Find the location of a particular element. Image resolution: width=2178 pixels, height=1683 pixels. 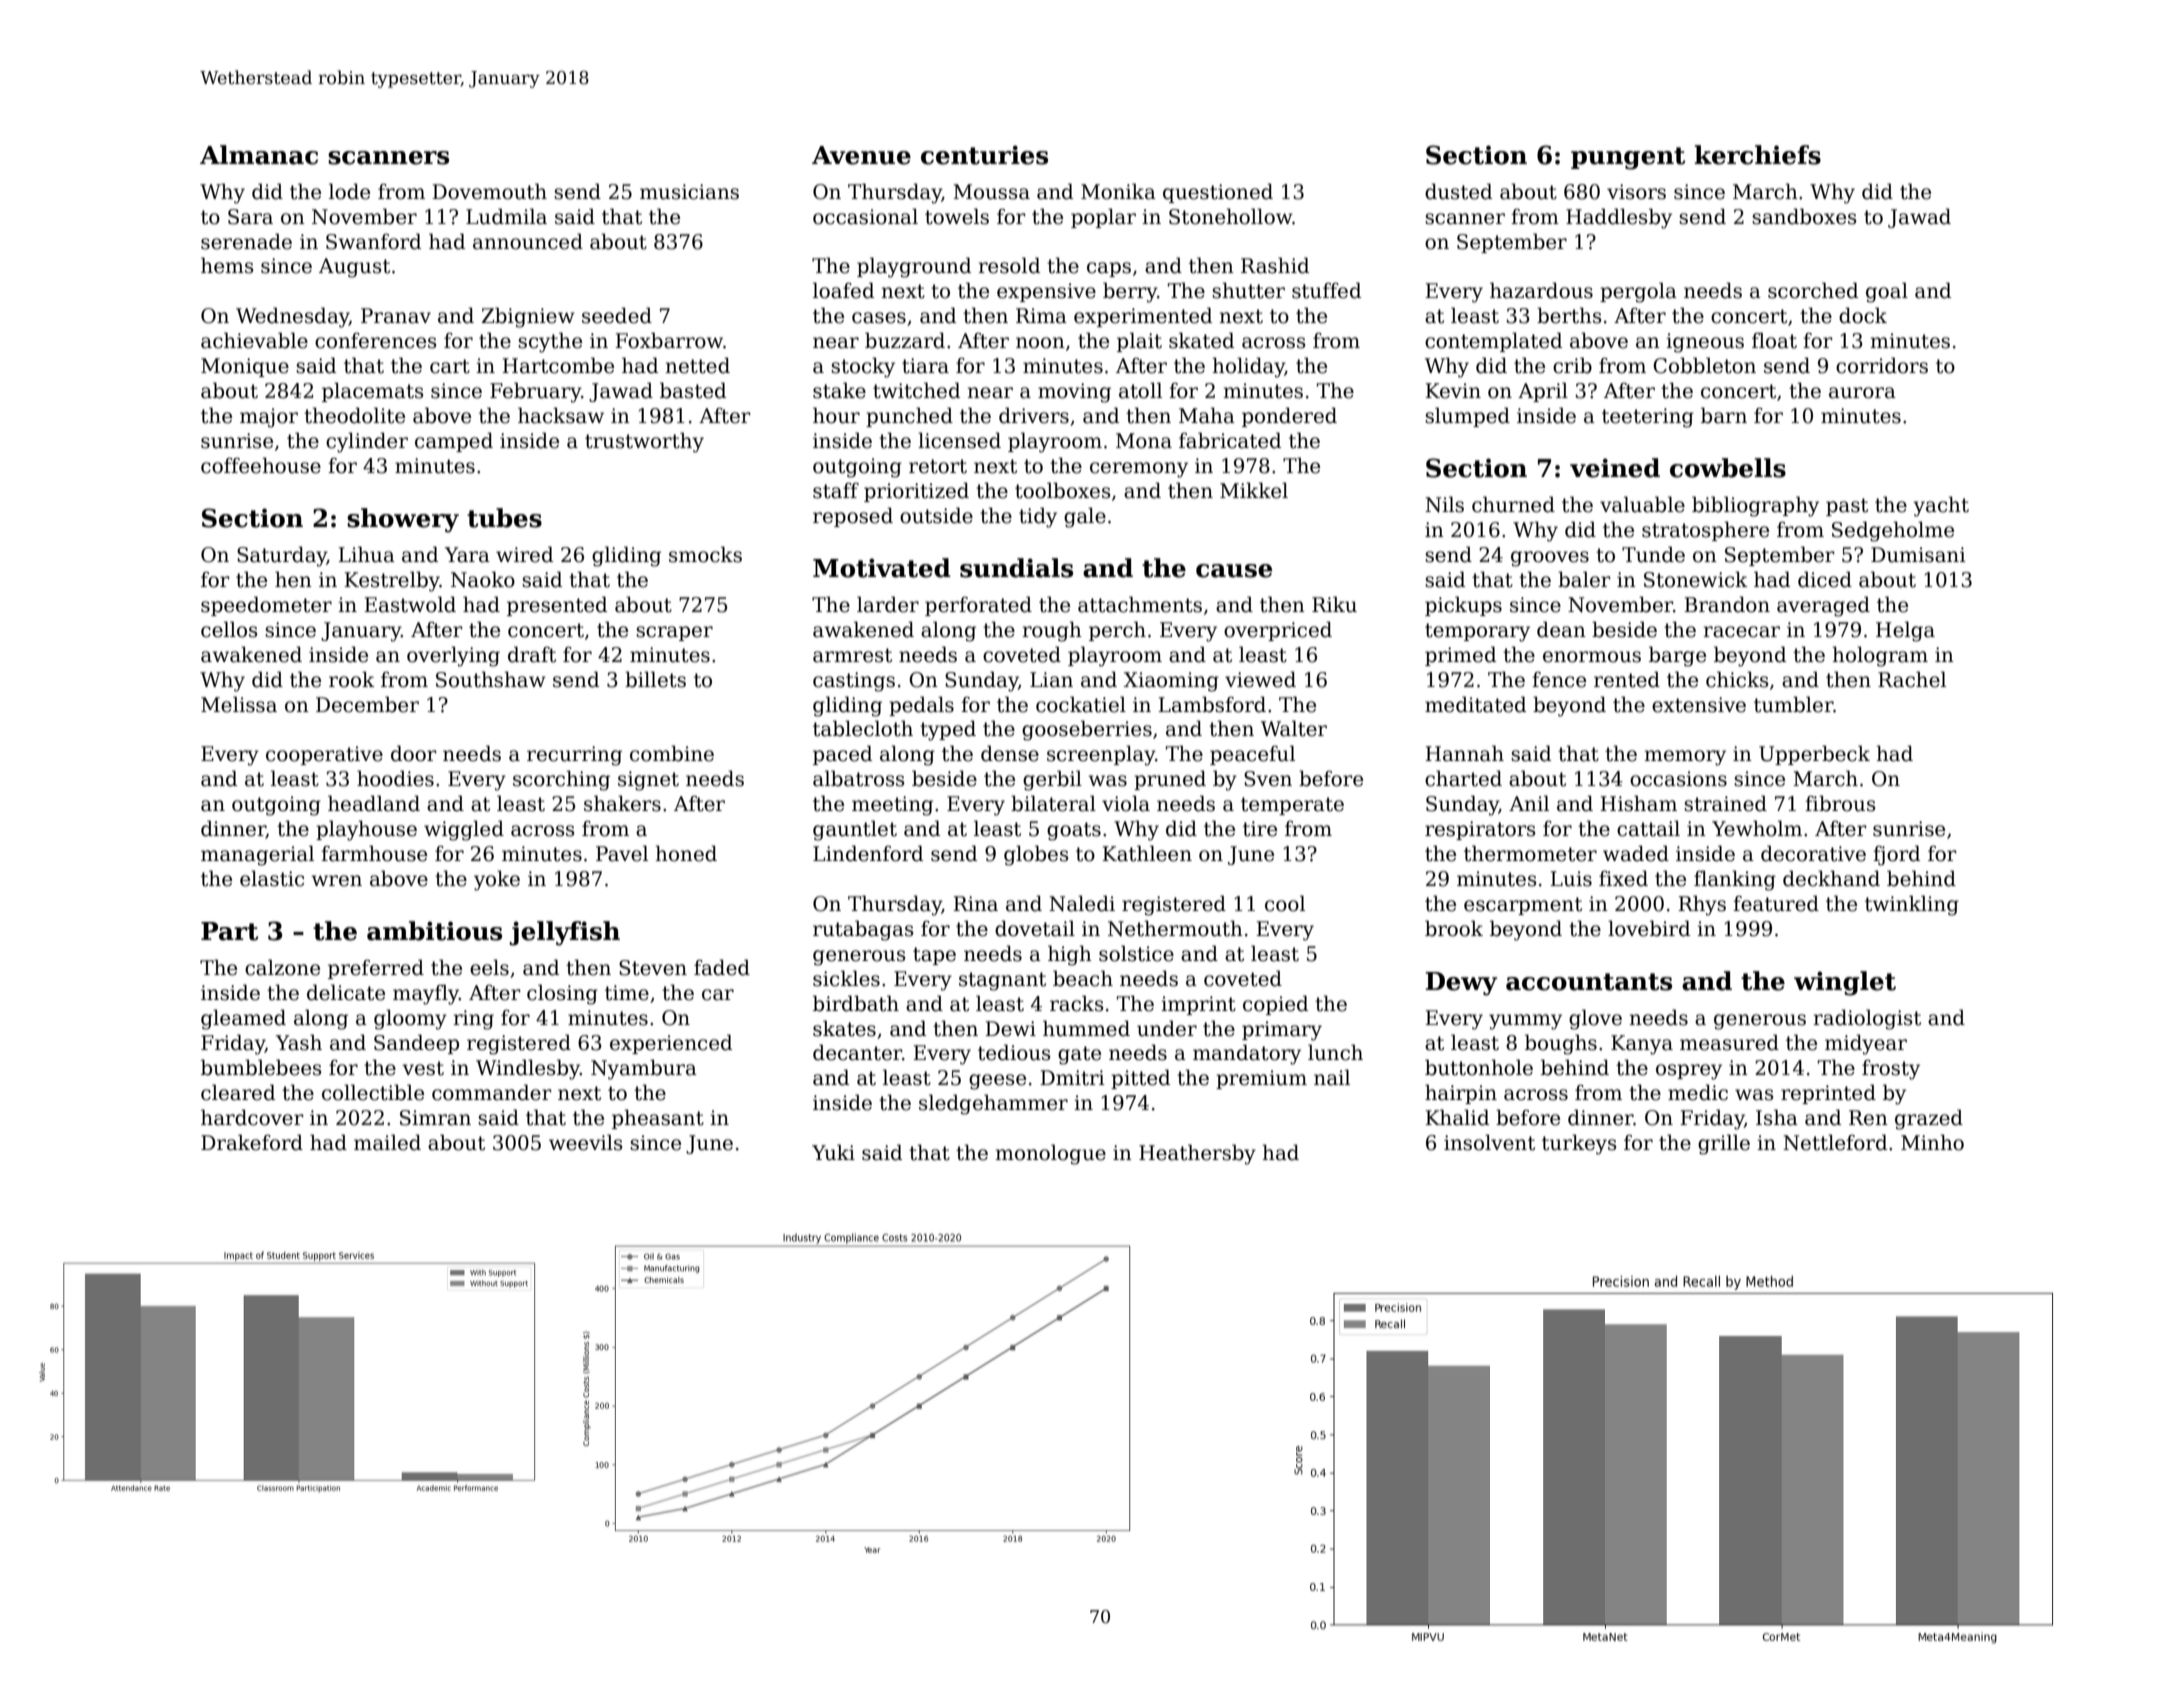

announced is located at coordinates (528, 241).
